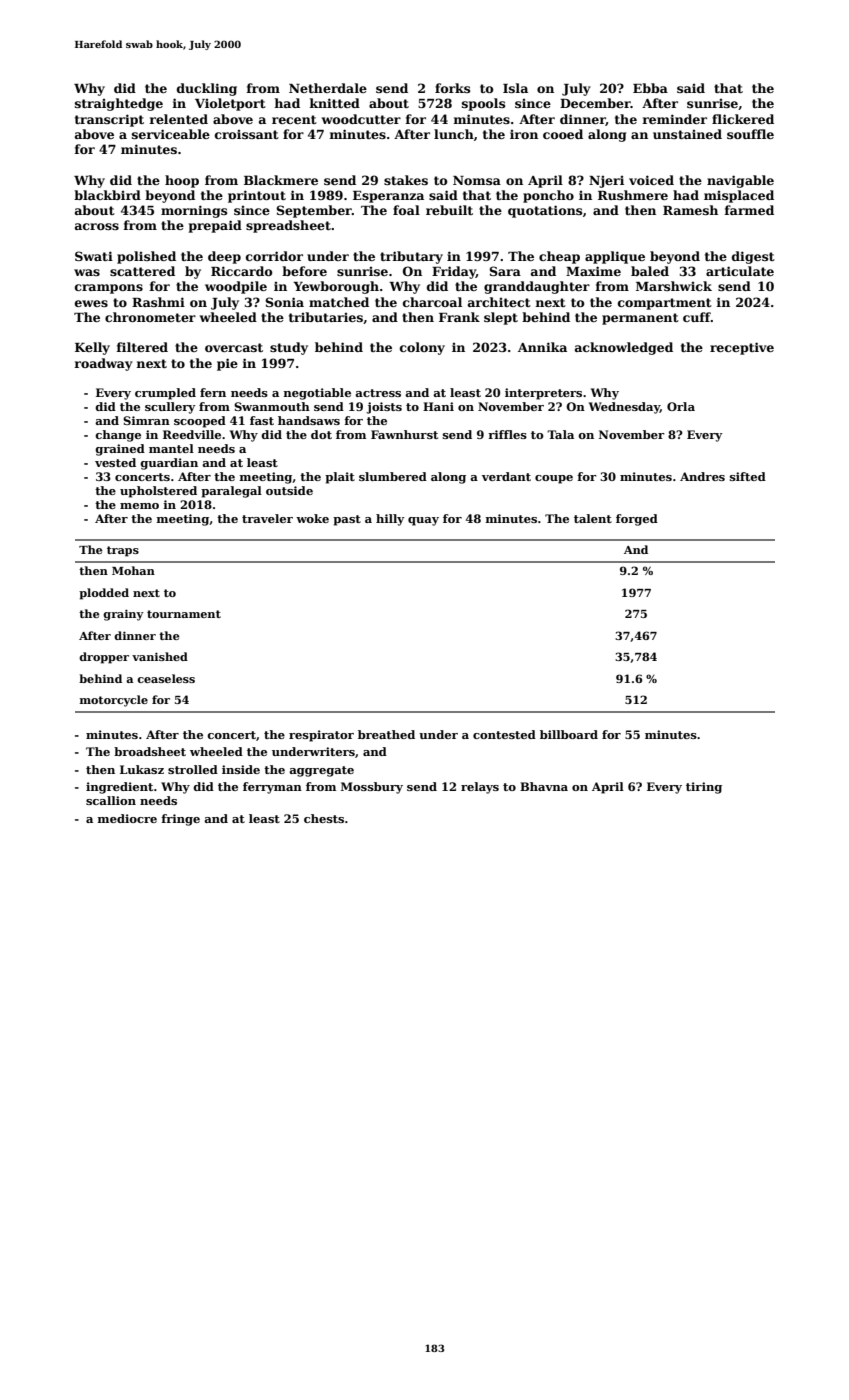  I want to click on talent, so click(593, 518).
